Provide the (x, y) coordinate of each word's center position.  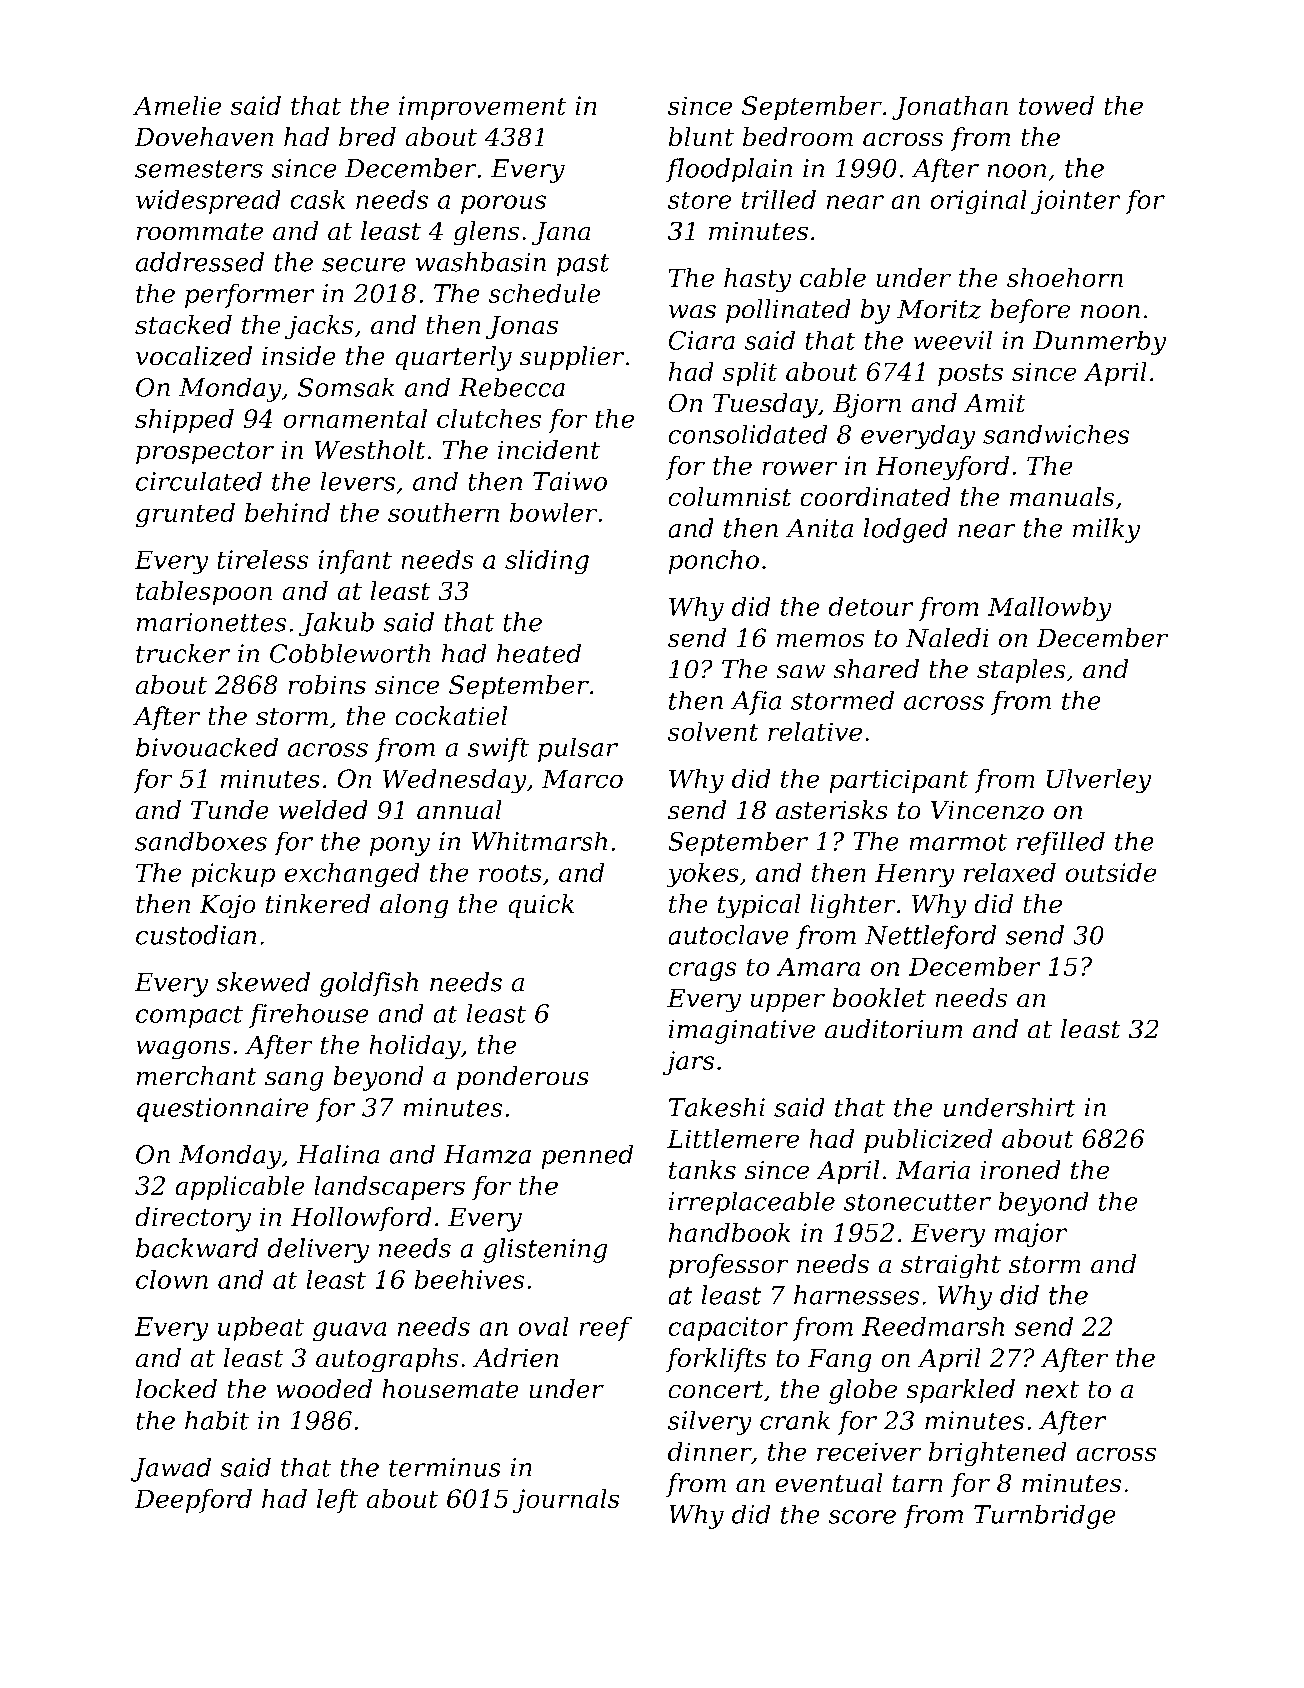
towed (1056, 105)
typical (759, 906)
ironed (1021, 1170)
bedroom (798, 137)
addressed (199, 262)
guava (350, 1332)
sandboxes (201, 841)
